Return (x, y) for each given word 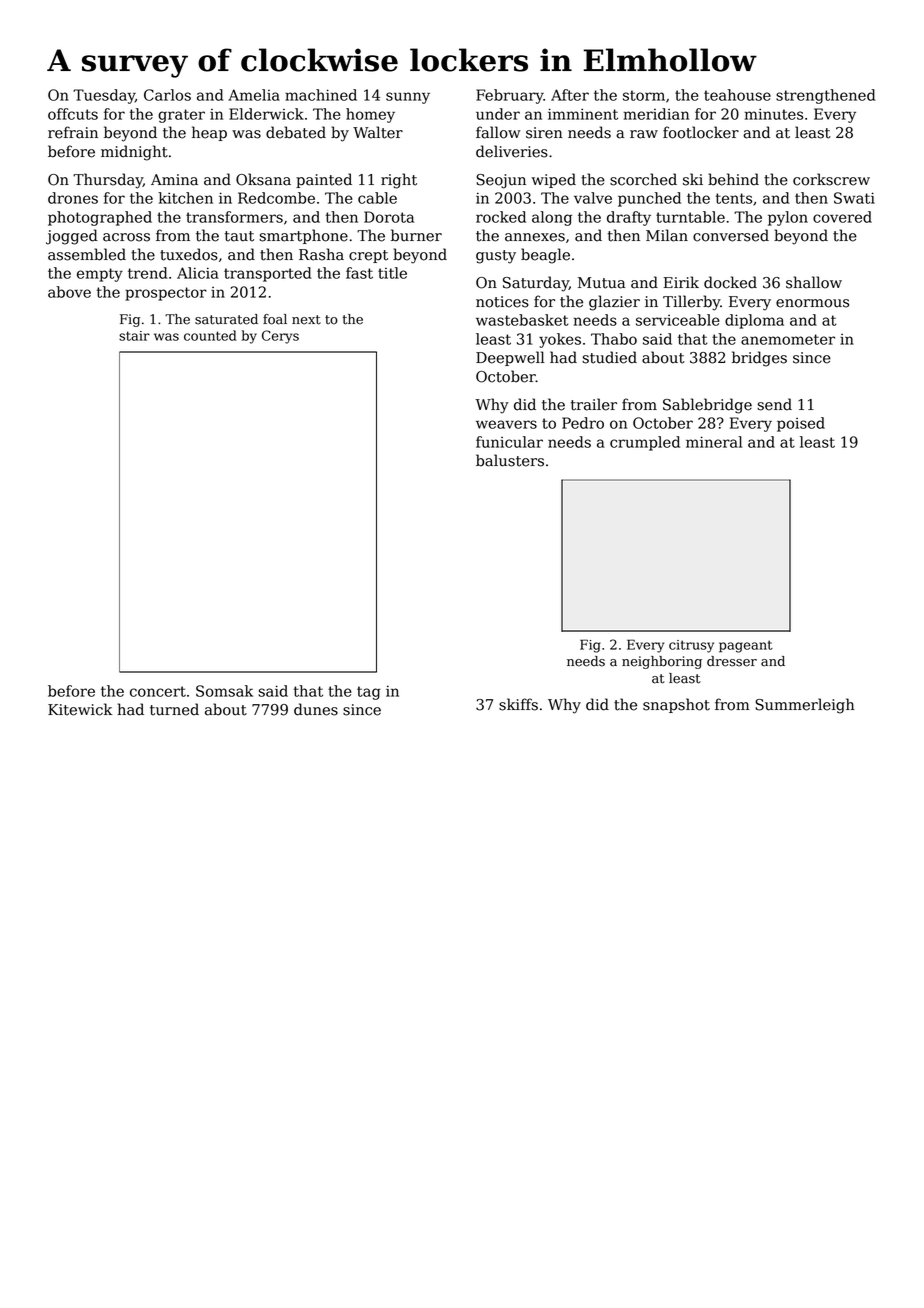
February (510, 96)
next (306, 320)
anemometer (788, 339)
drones (73, 198)
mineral (714, 442)
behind (733, 179)
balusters (510, 460)
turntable (690, 217)
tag (369, 693)
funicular (509, 442)
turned (174, 709)
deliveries (512, 151)
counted (210, 335)
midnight (134, 153)
